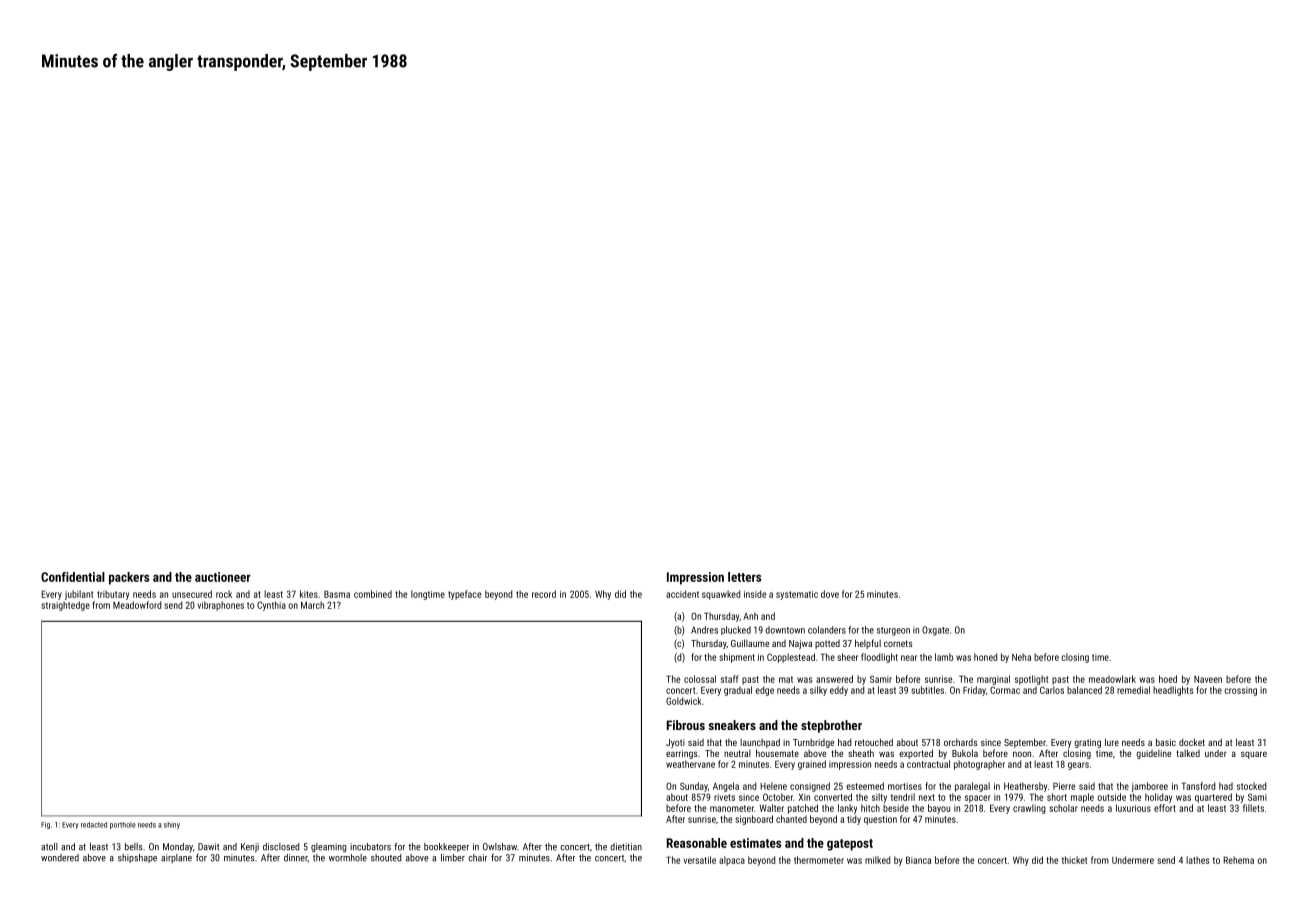  I want to click on docket, so click(1192, 742).
